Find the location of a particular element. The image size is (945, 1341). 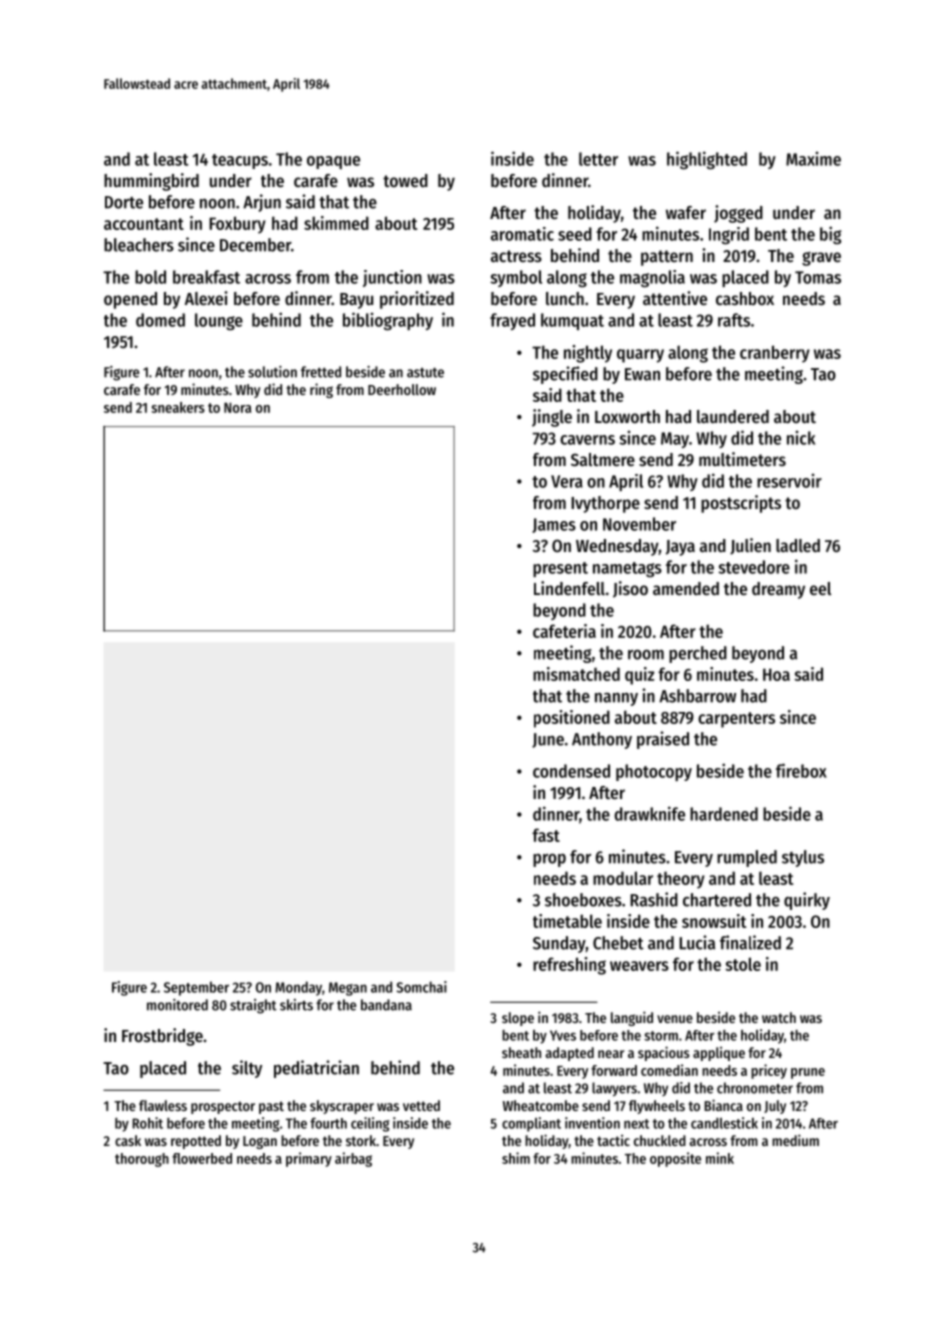

opaque is located at coordinates (333, 162).
